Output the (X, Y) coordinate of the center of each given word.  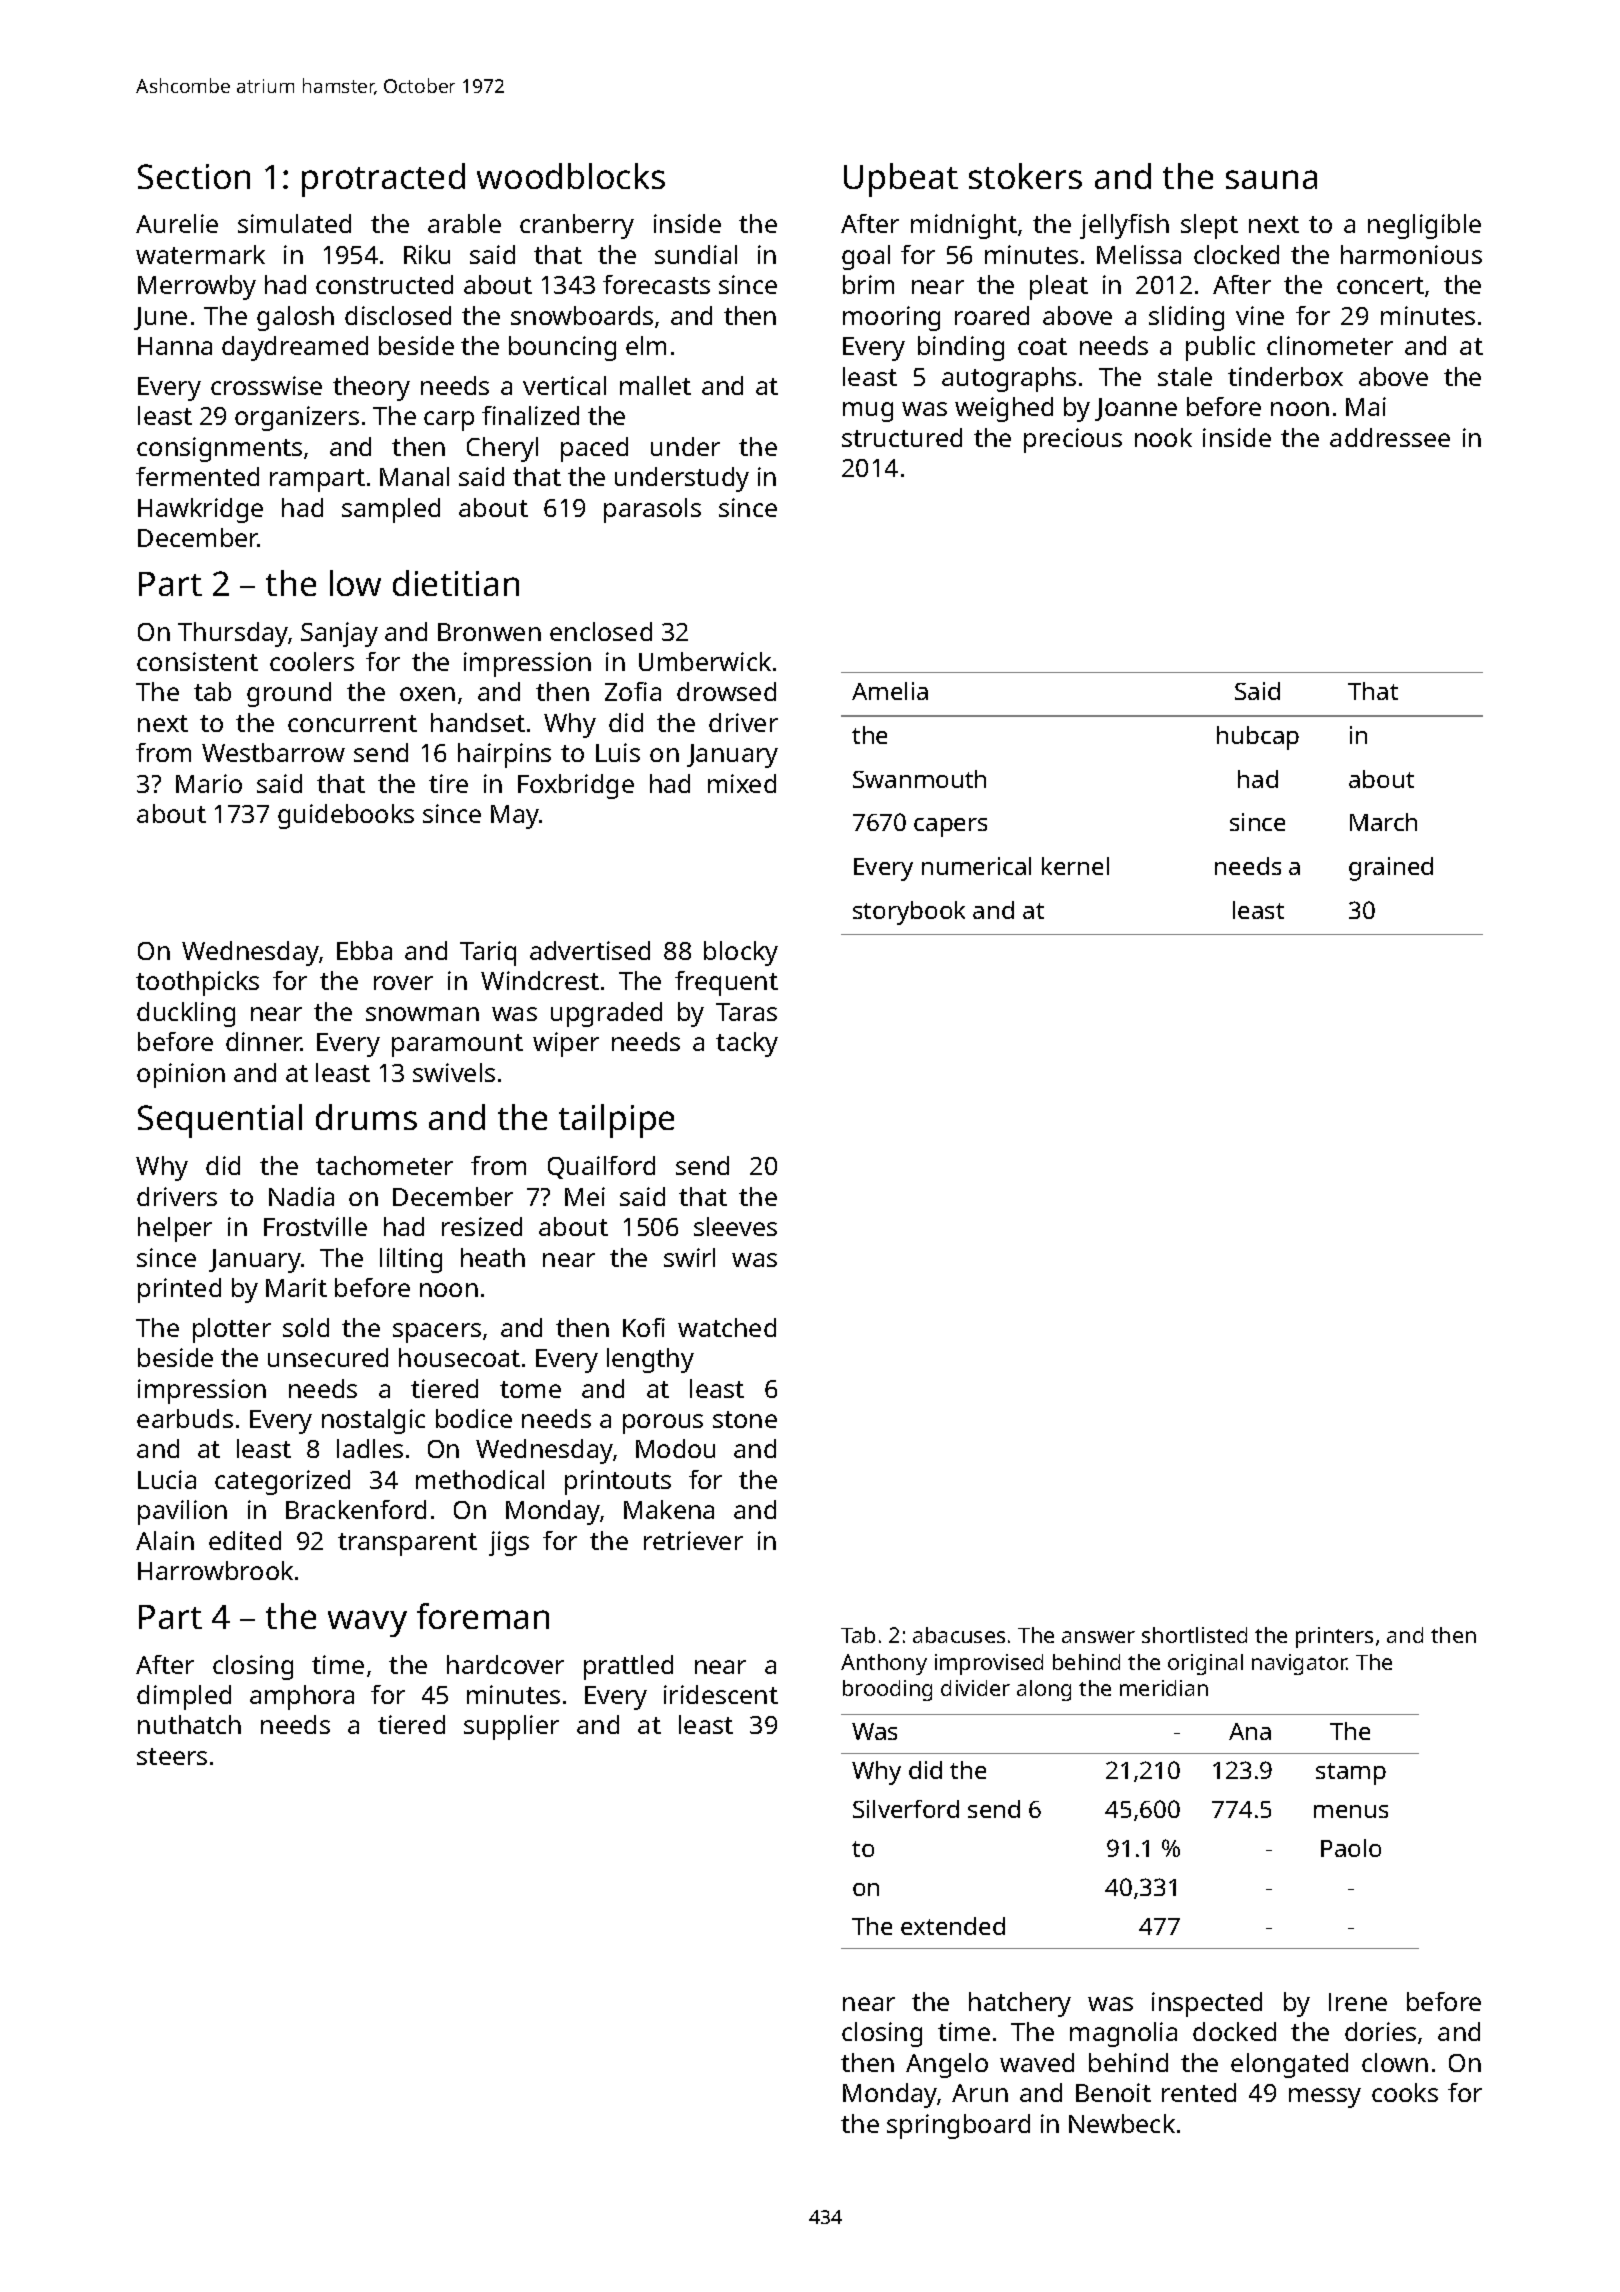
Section (194, 176)
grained (1391, 869)
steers (172, 1756)
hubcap (1258, 738)
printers (1334, 1637)
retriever (693, 1540)
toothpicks (197, 983)
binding (961, 348)
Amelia (890, 691)
